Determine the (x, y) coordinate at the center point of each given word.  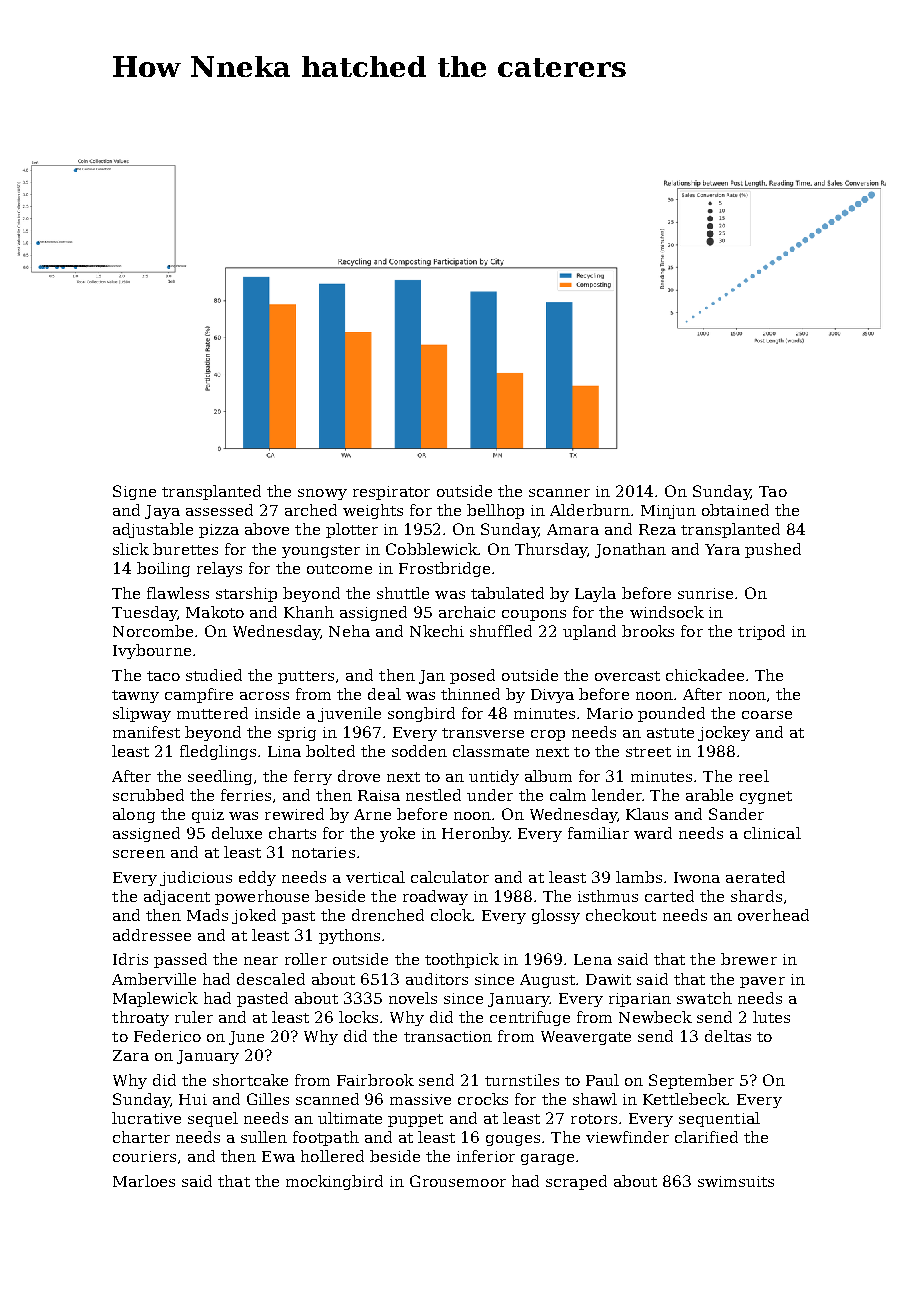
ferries (246, 795)
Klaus (647, 814)
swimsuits (736, 1181)
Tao (773, 491)
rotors (594, 1119)
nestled (433, 795)
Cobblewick (432, 549)
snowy (322, 494)
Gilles (268, 1099)
